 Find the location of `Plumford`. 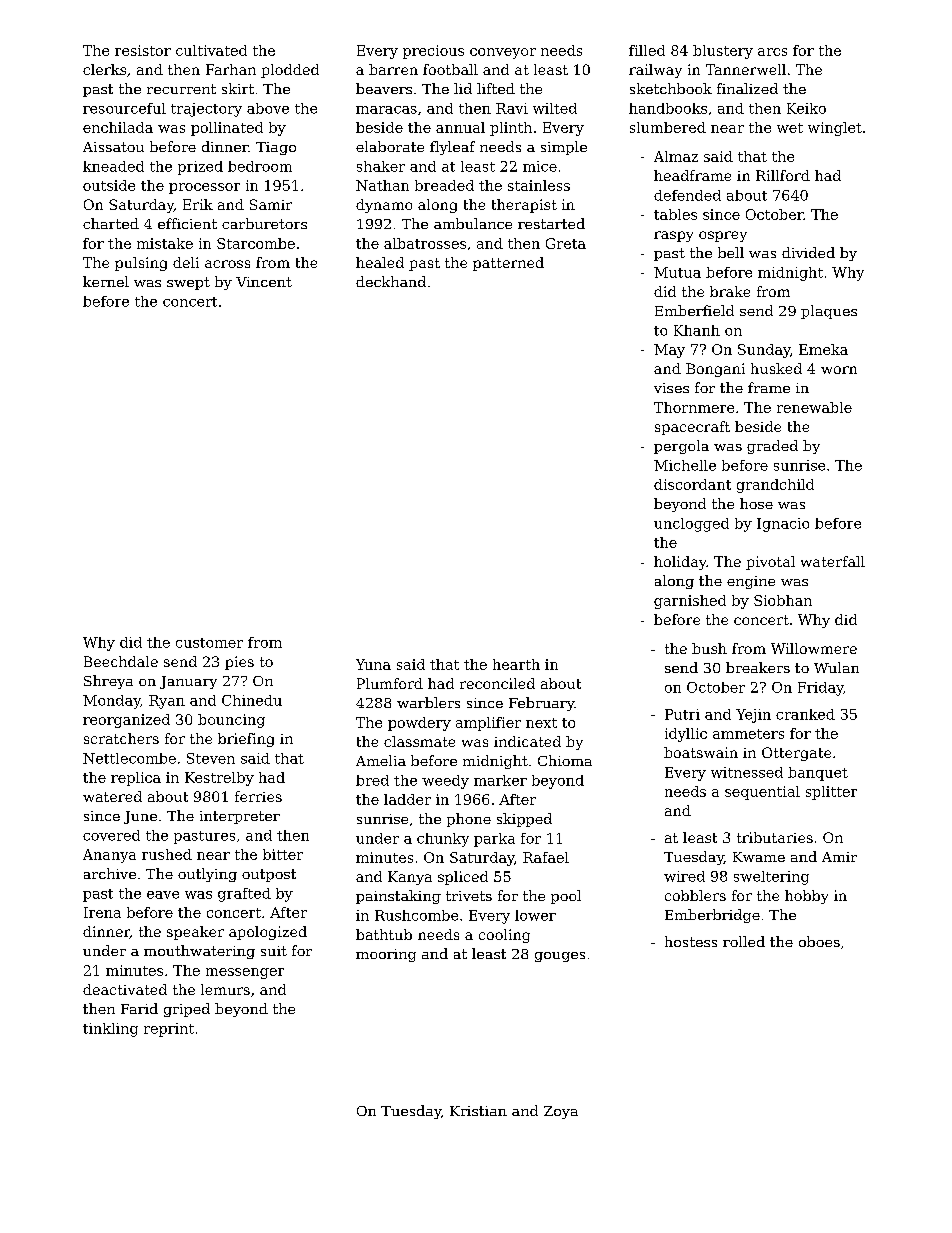

Plumford is located at coordinates (390, 683).
